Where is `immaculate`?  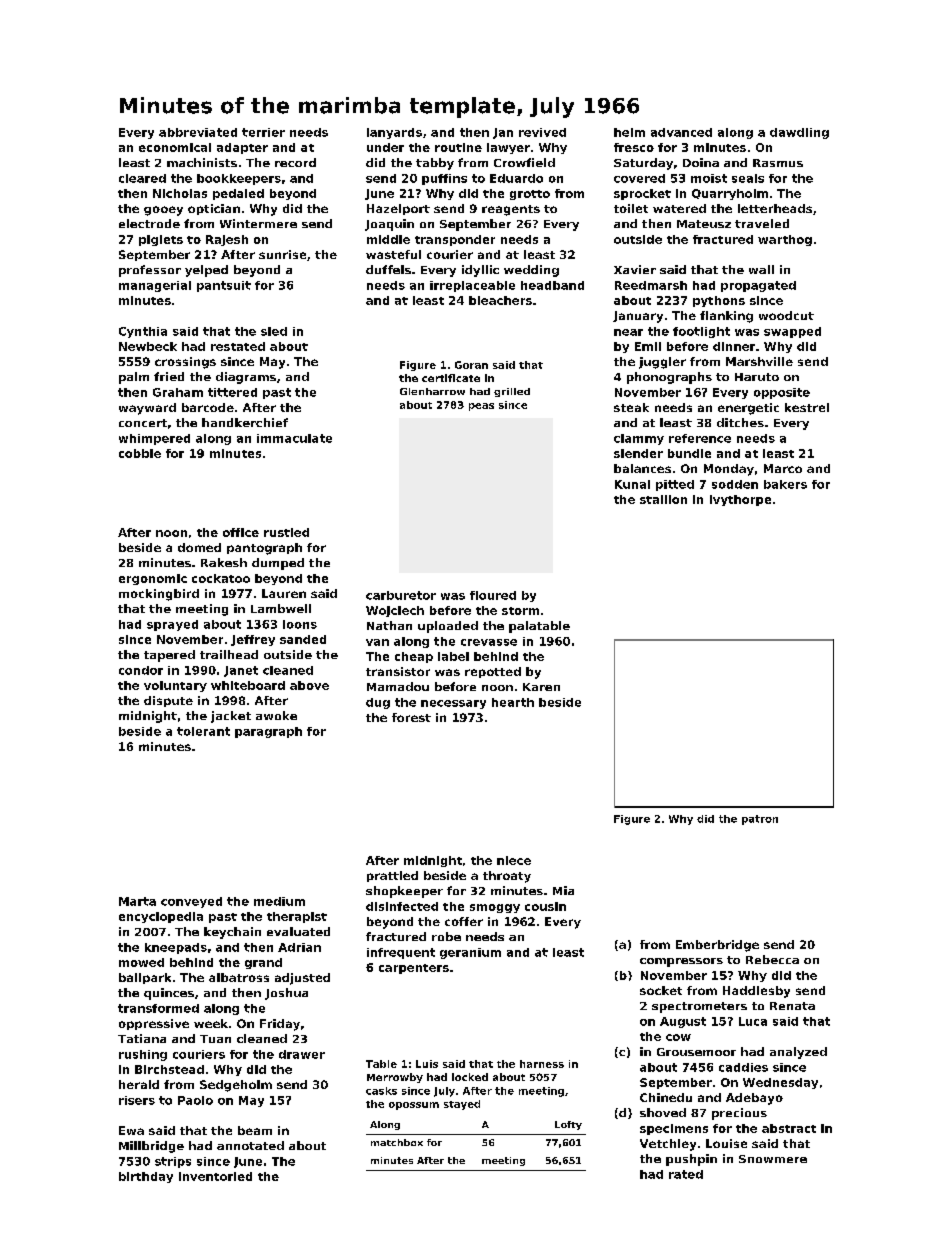 immaculate is located at coordinates (294, 438).
